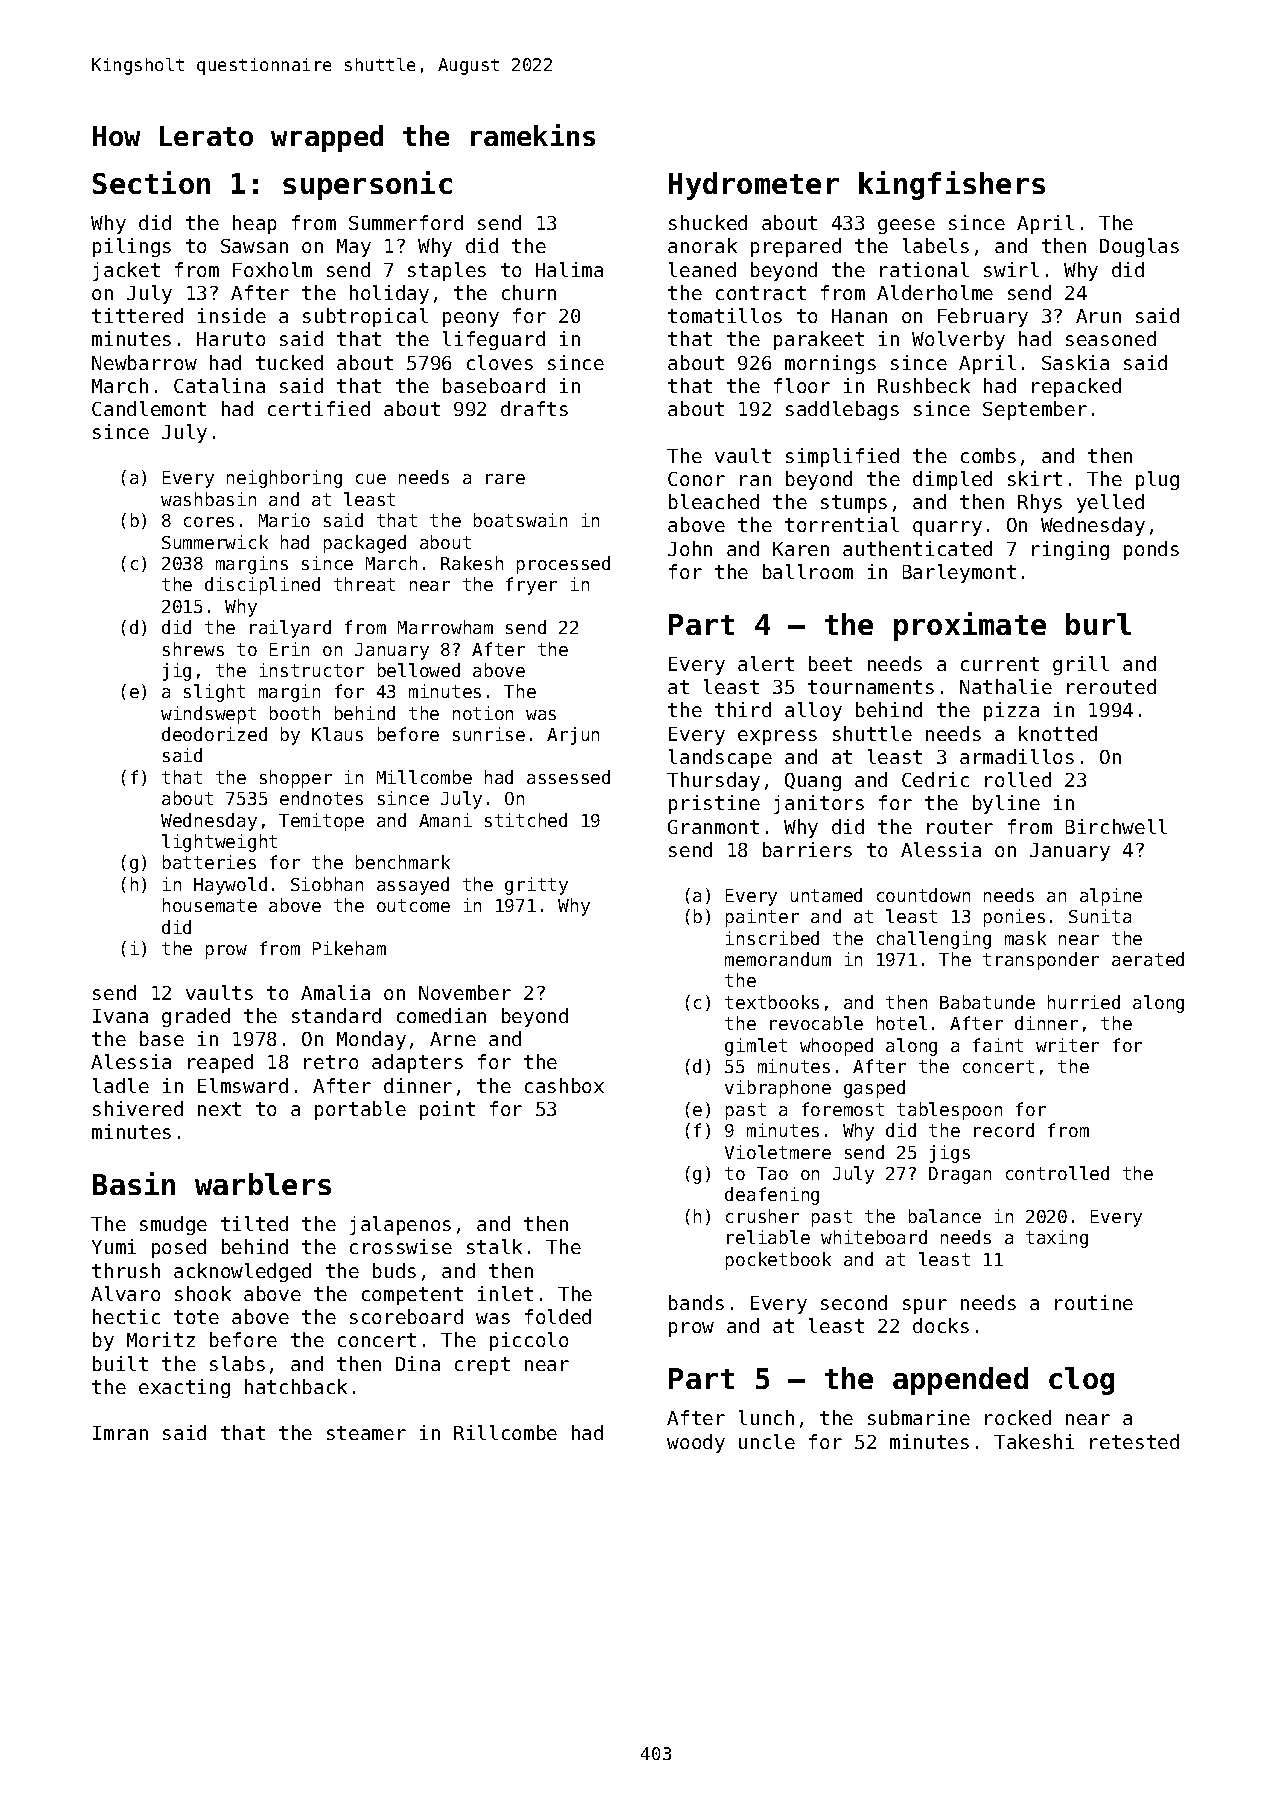 The width and height of the screenshot is (1282, 1813). I want to click on byline, so click(1006, 804).
